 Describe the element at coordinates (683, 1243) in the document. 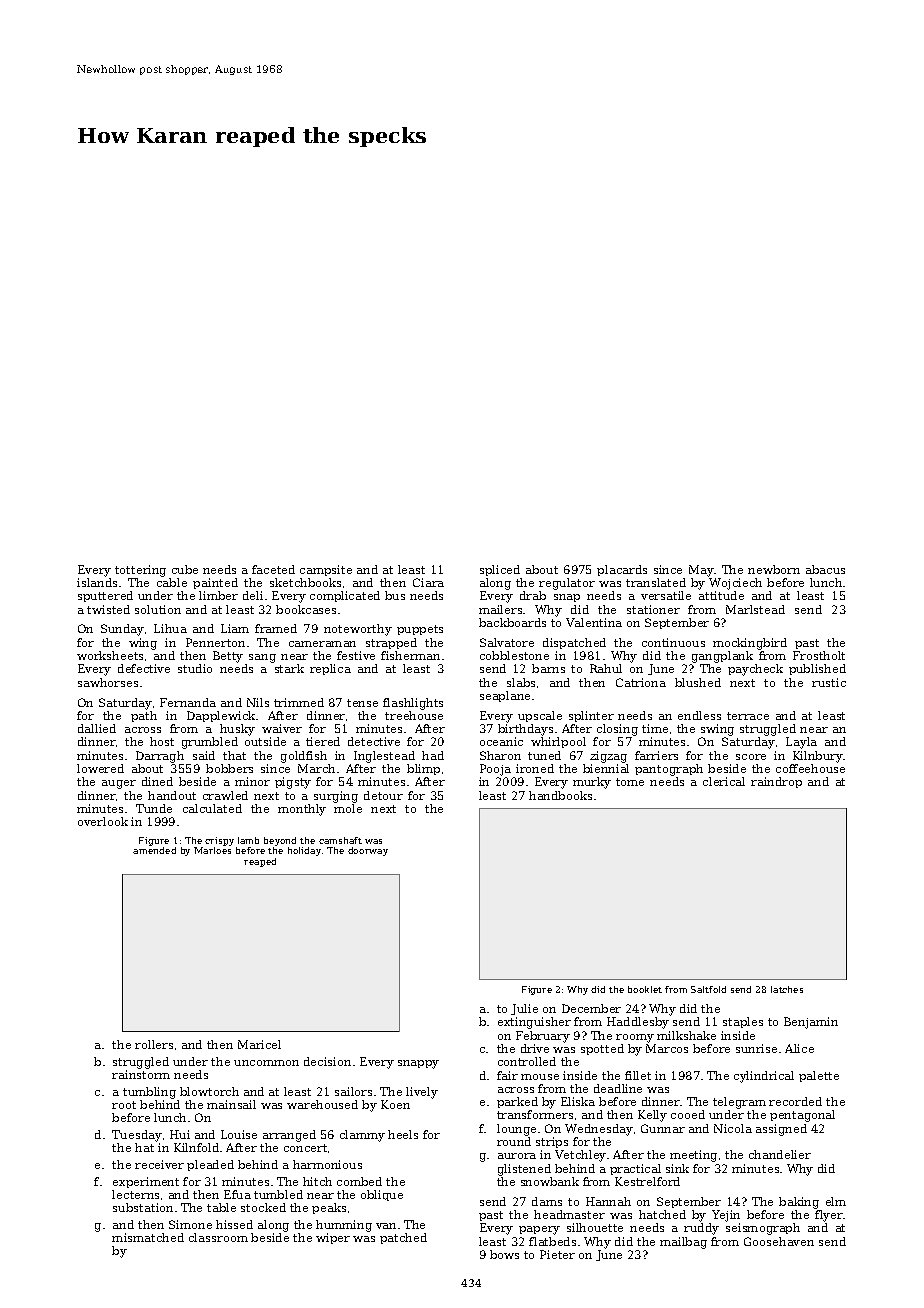

I see `mailbag` at that location.
